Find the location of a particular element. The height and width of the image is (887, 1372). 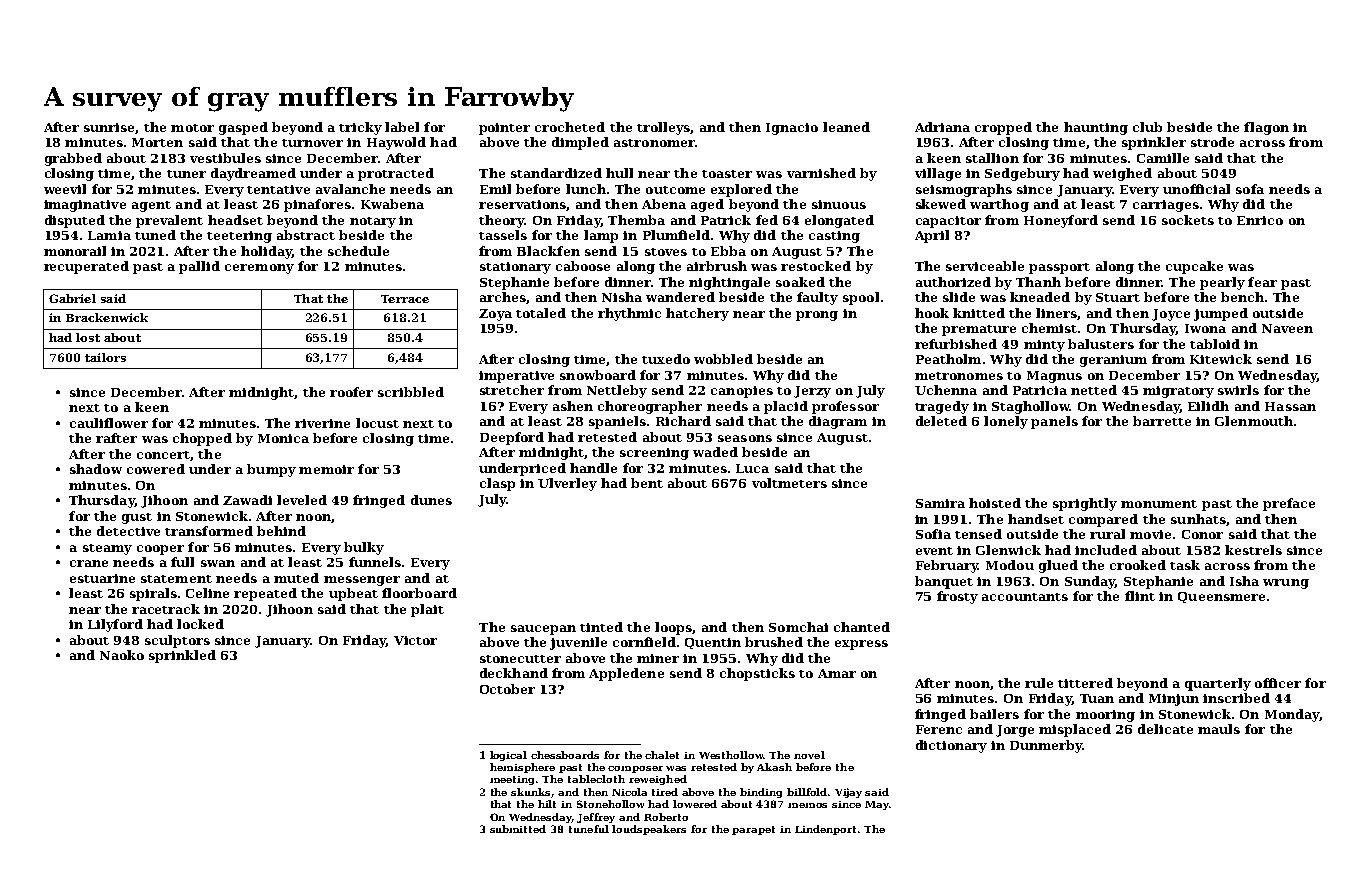

lamp is located at coordinates (601, 236).
